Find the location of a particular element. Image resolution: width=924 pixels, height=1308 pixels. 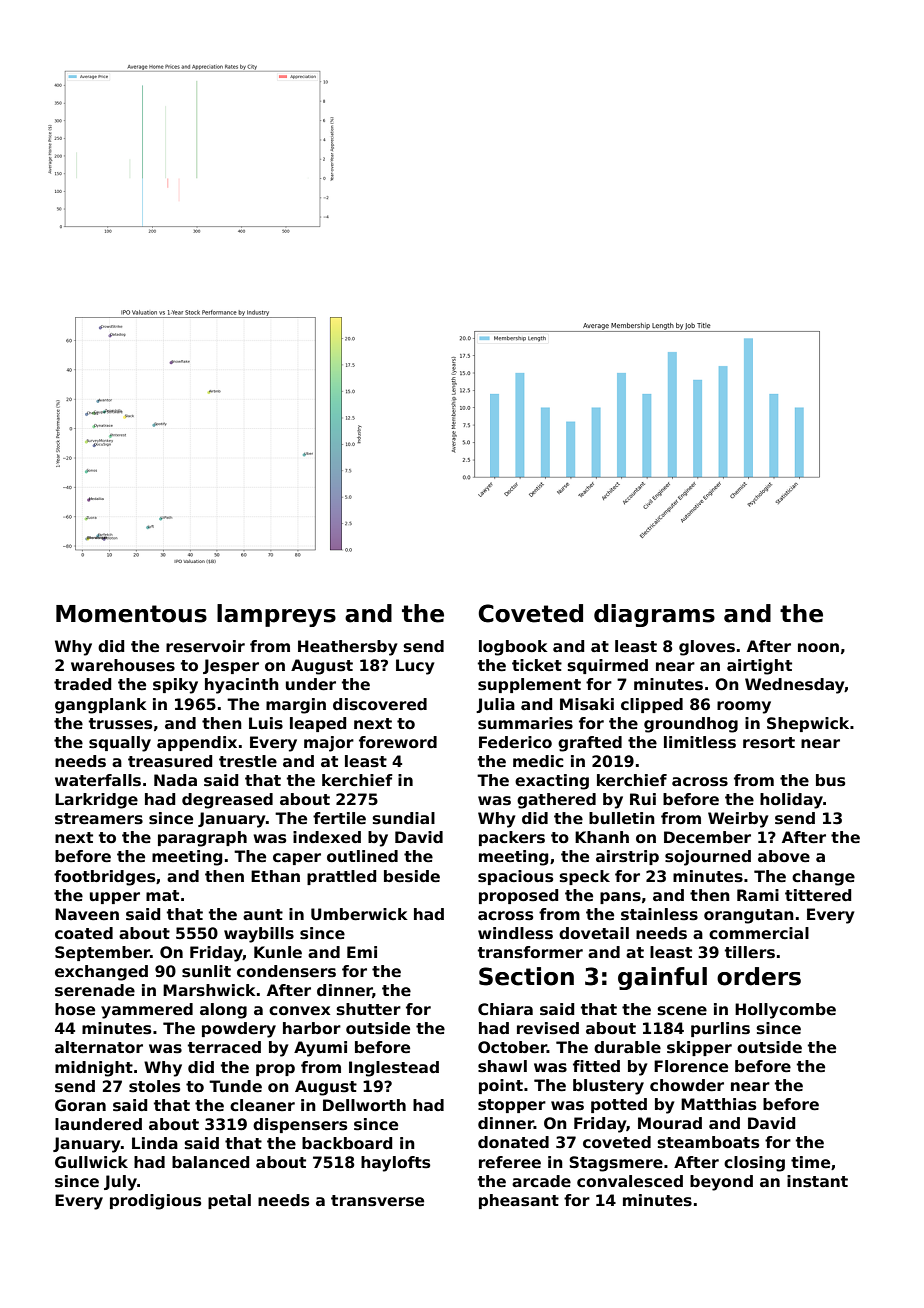

Goran is located at coordinates (80, 1105).
